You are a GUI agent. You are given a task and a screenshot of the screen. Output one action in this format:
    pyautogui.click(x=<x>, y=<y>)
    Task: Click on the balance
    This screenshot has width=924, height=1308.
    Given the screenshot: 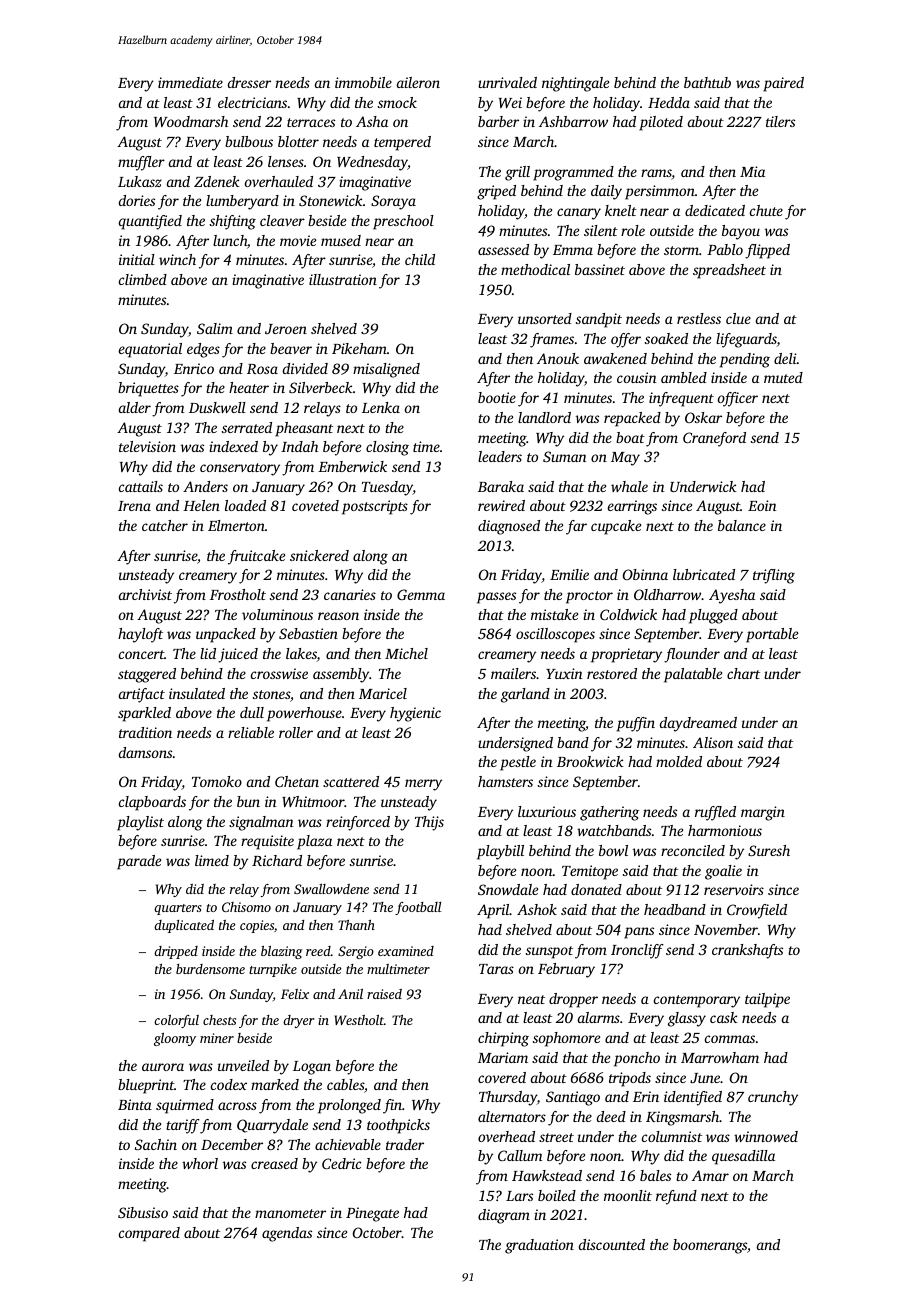 What is the action you would take?
    pyautogui.click(x=742, y=525)
